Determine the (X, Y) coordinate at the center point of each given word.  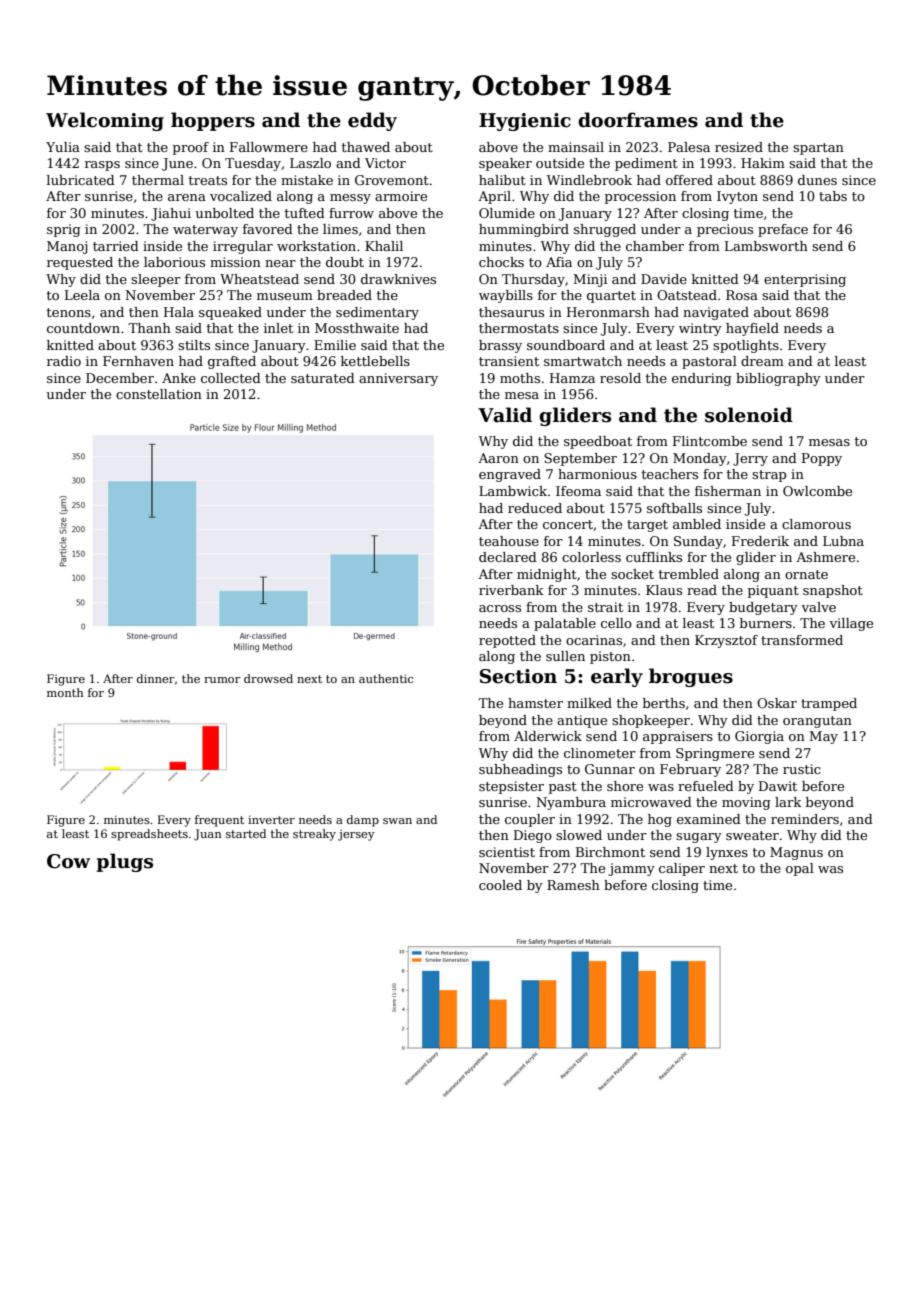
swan (397, 821)
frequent (219, 821)
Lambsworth (766, 246)
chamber (655, 246)
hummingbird (524, 230)
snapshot (833, 591)
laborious (174, 262)
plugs (124, 862)
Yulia (63, 147)
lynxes (727, 853)
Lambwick (513, 491)
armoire (401, 196)
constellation (159, 394)
